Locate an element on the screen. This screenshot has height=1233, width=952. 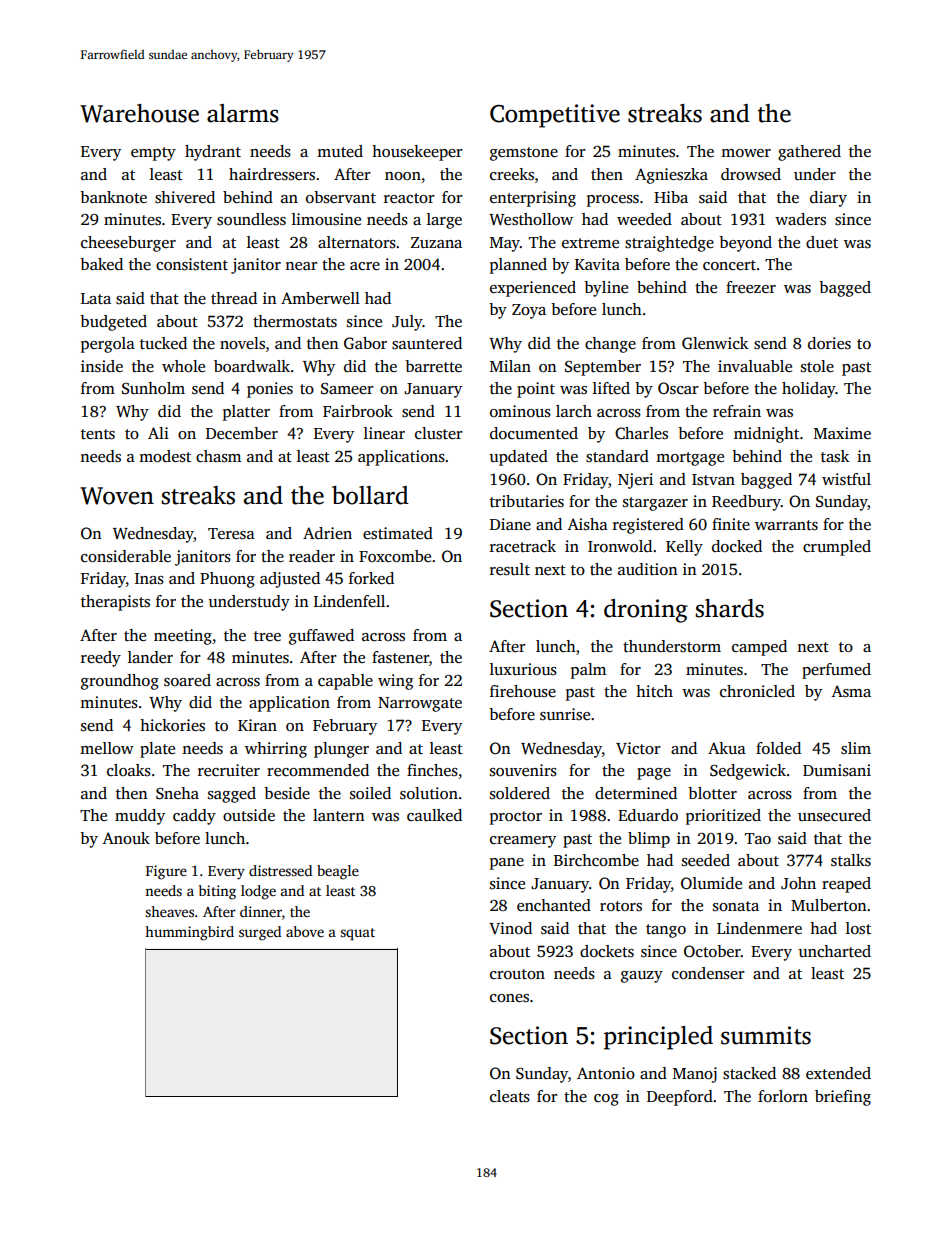
uncharted is located at coordinates (835, 951).
